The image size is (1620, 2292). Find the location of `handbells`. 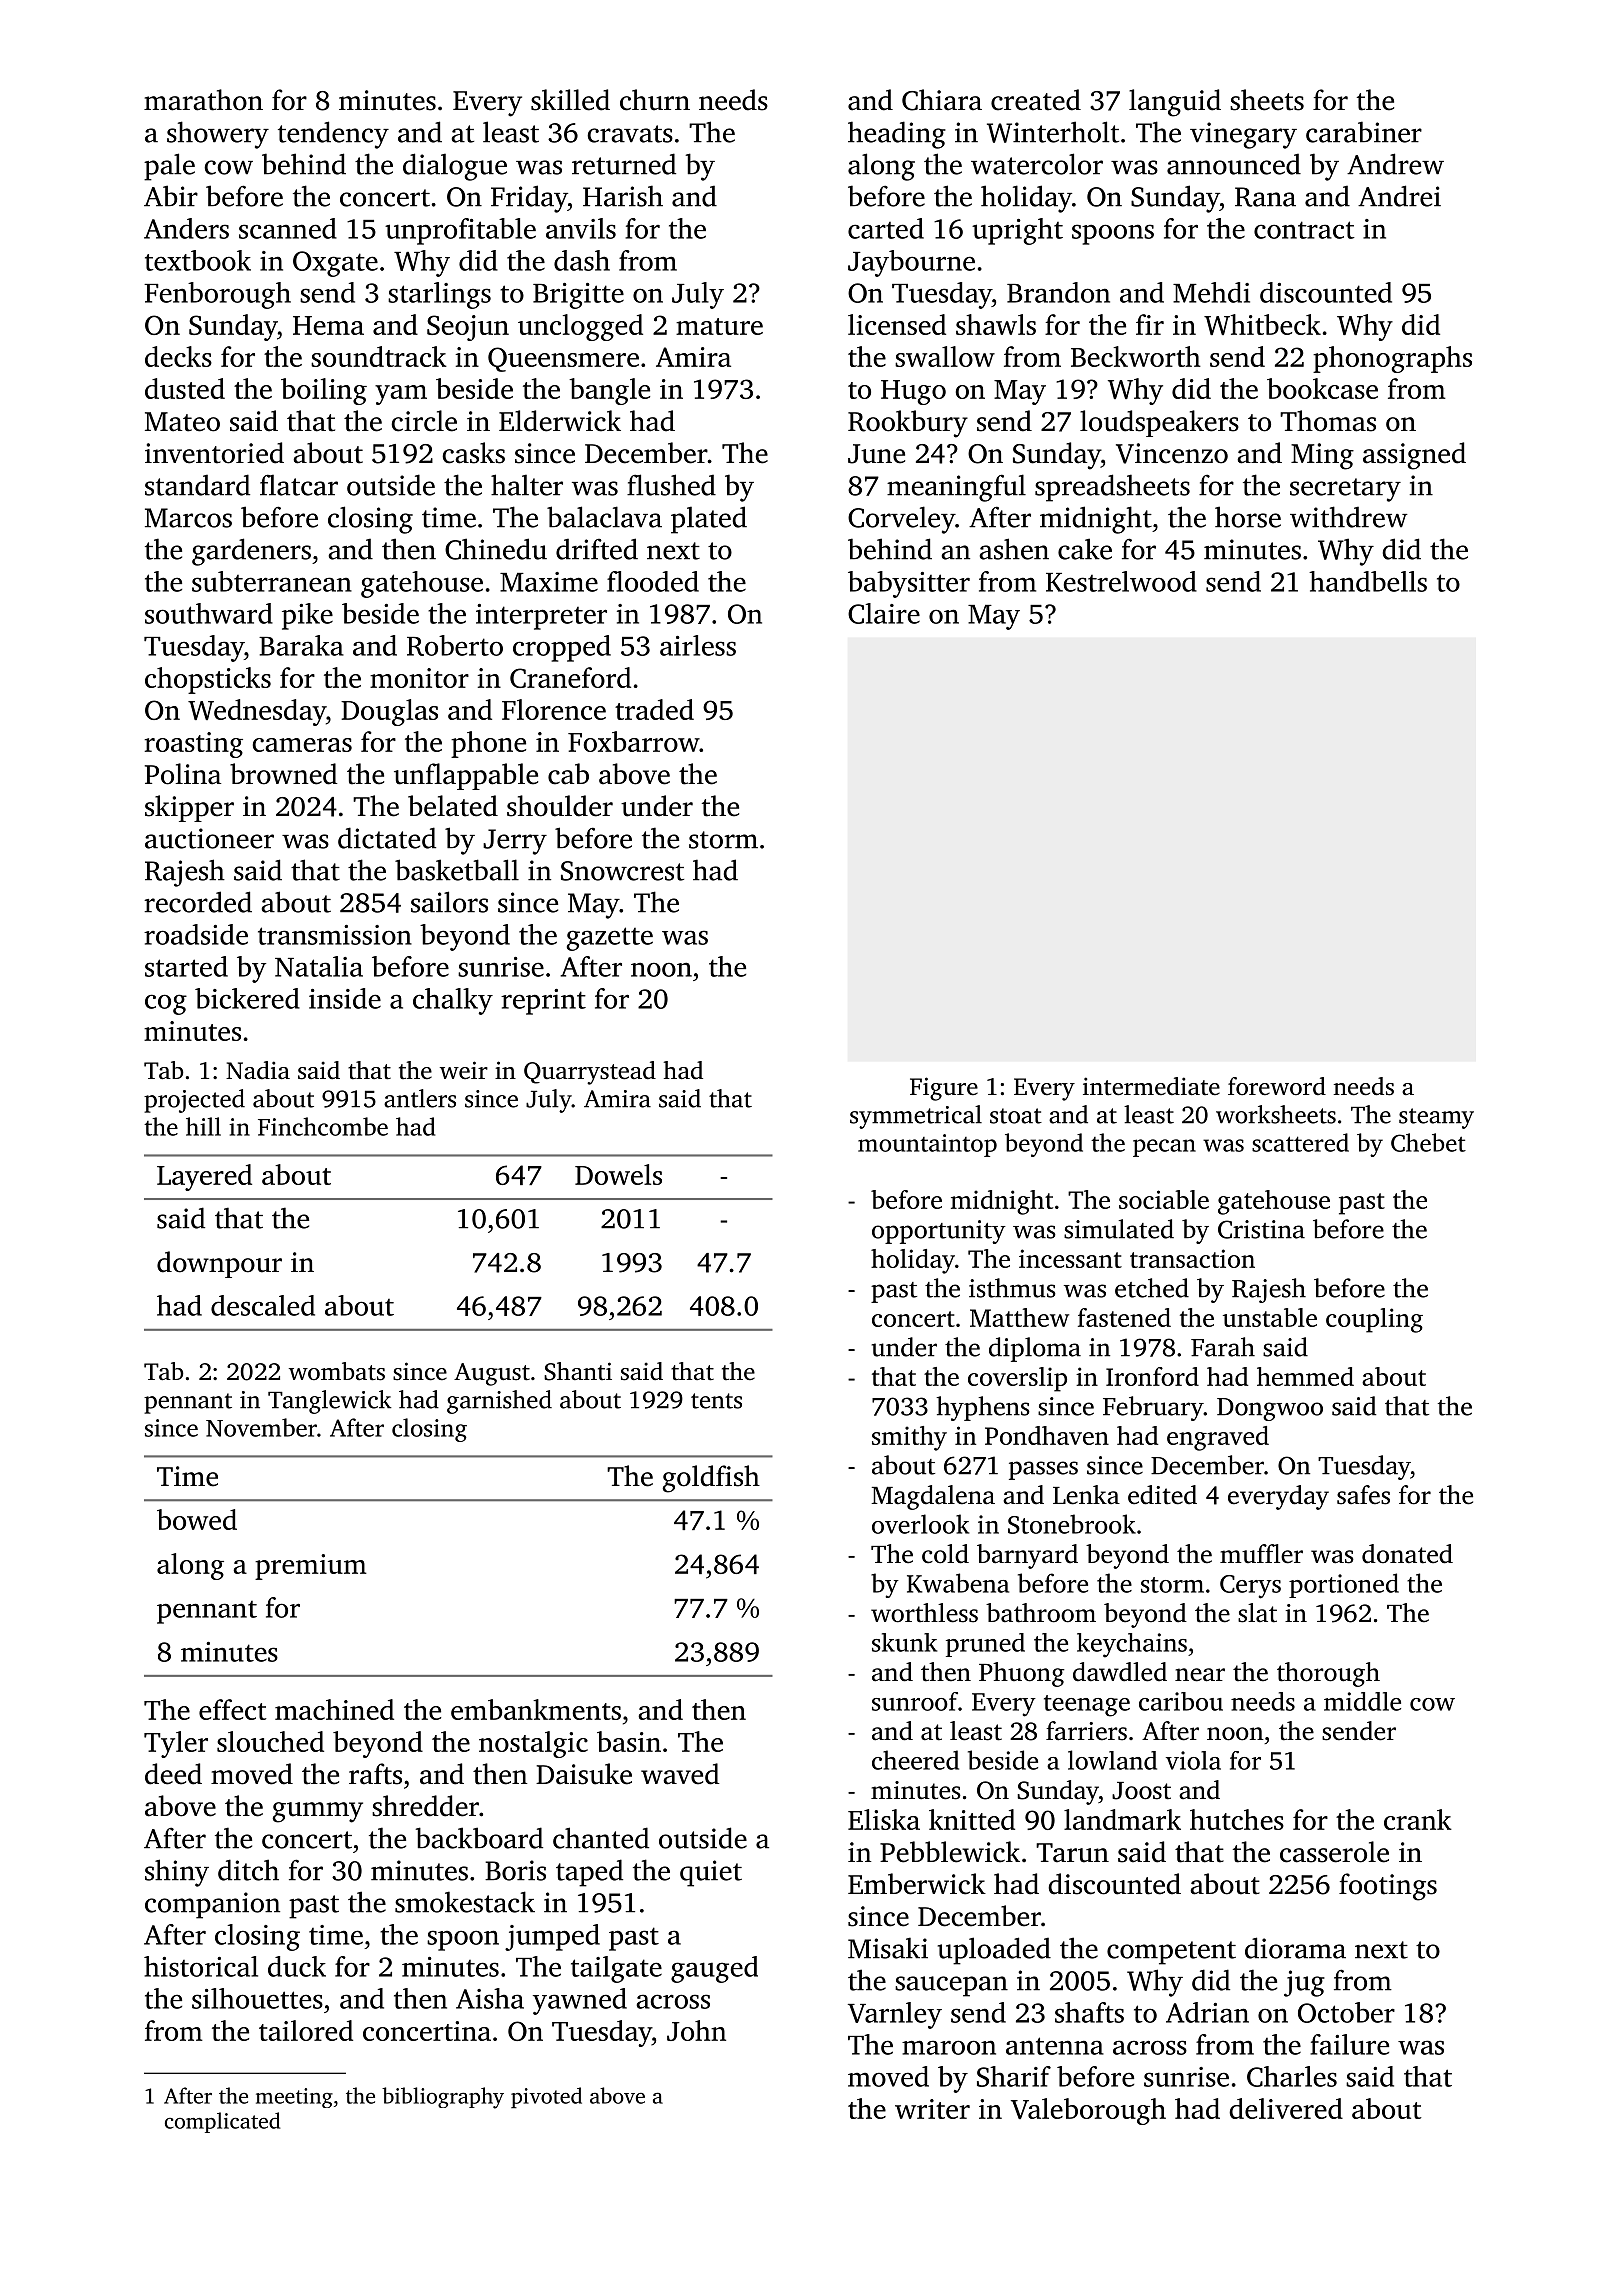

handbells is located at coordinates (1368, 581).
